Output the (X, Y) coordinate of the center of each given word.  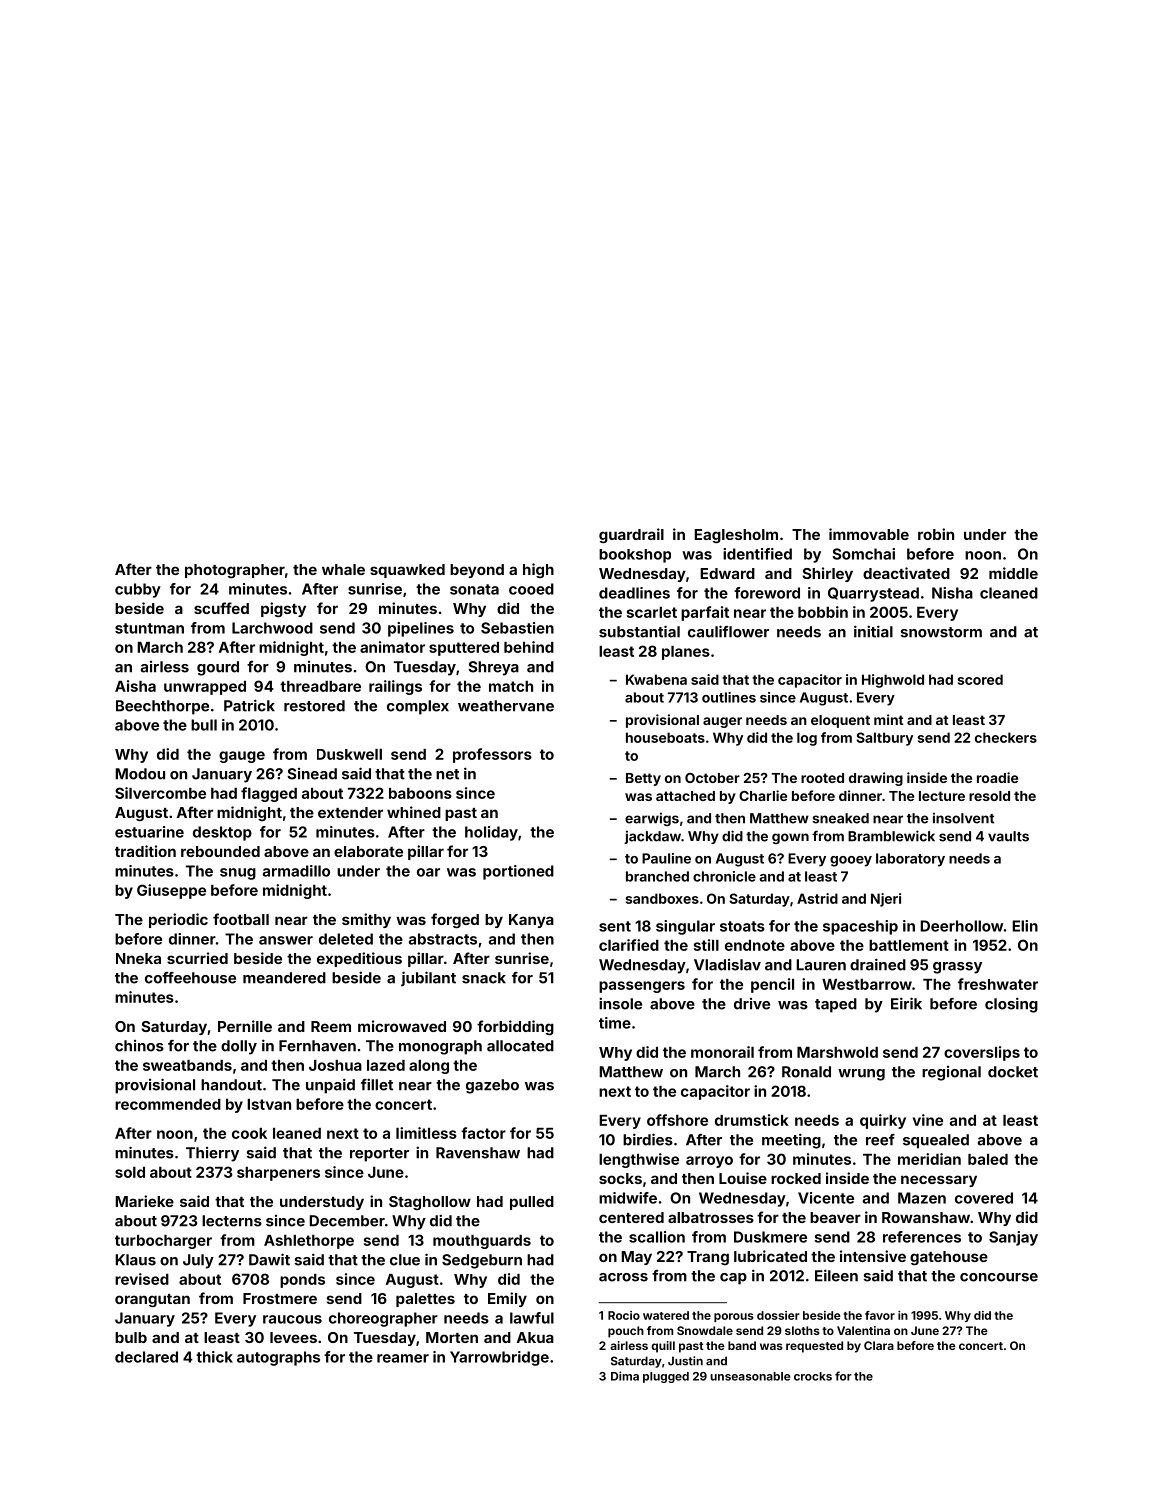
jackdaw (652, 837)
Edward (727, 573)
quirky (883, 1121)
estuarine (149, 832)
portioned (518, 872)
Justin (685, 1361)
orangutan (152, 1300)
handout (231, 1085)
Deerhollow (961, 926)
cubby (138, 590)
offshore (677, 1120)
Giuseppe (171, 891)
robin (936, 534)
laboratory (910, 860)
